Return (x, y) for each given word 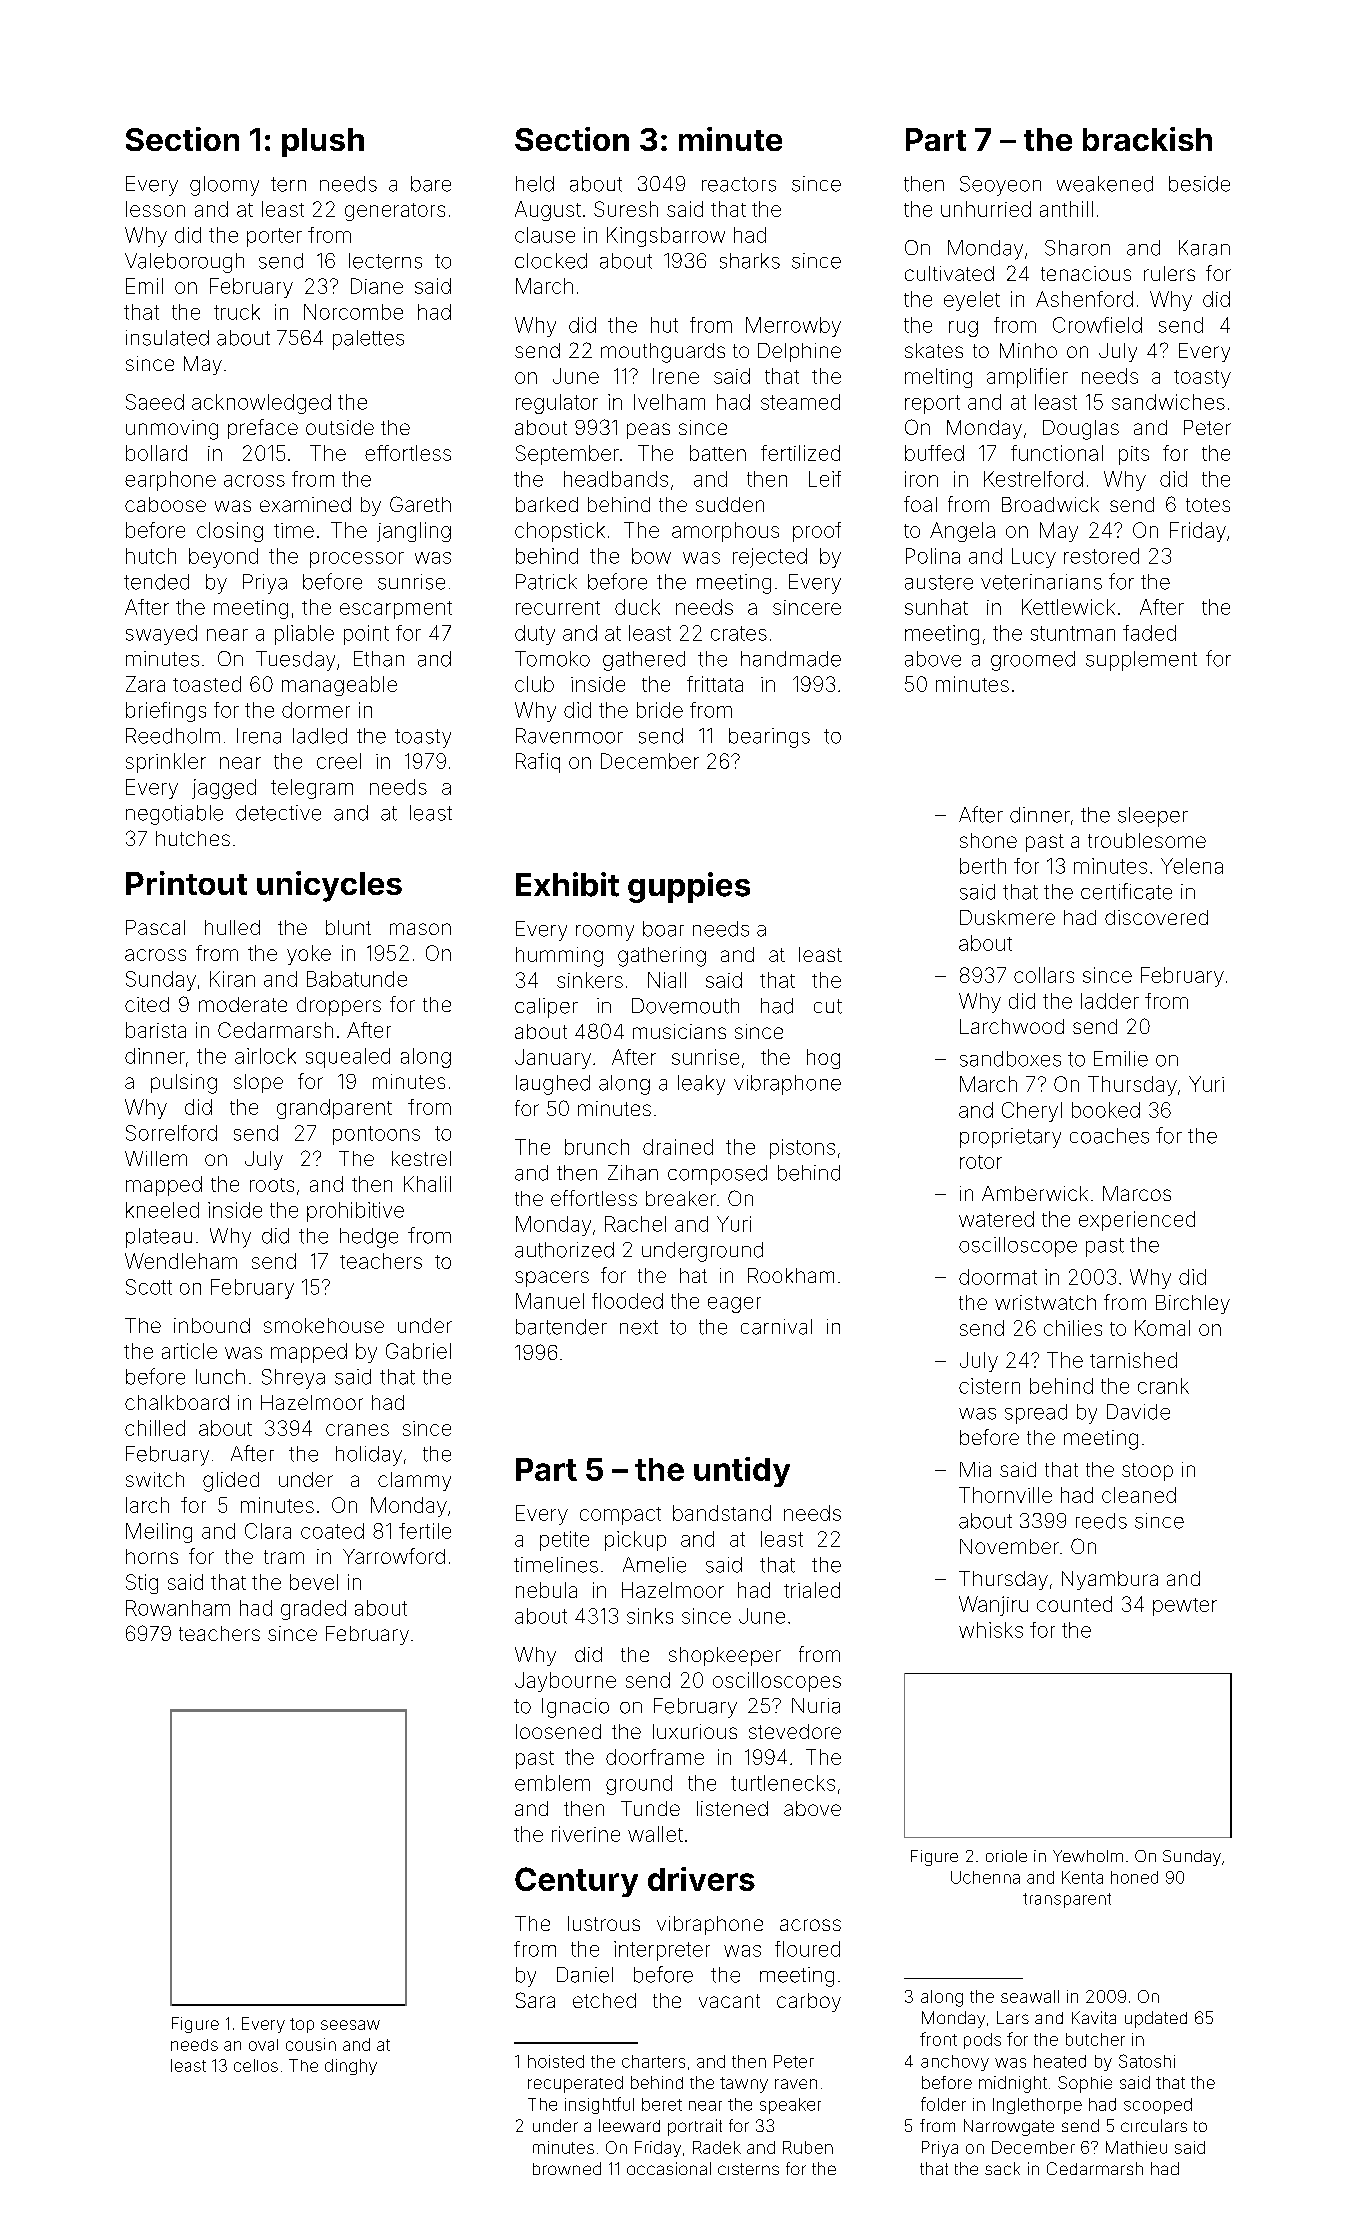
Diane (377, 286)
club (534, 684)
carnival (776, 1327)
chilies (1073, 1328)
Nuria (816, 1706)
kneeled (162, 1210)
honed (1134, 1877)
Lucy (1034, 558)
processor (357, 560)
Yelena (1192, 866)
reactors (739, 184)
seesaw (350, 2025)
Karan (1204, 248)
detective (278, 813)
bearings (769, 738)
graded (313, 1610)
